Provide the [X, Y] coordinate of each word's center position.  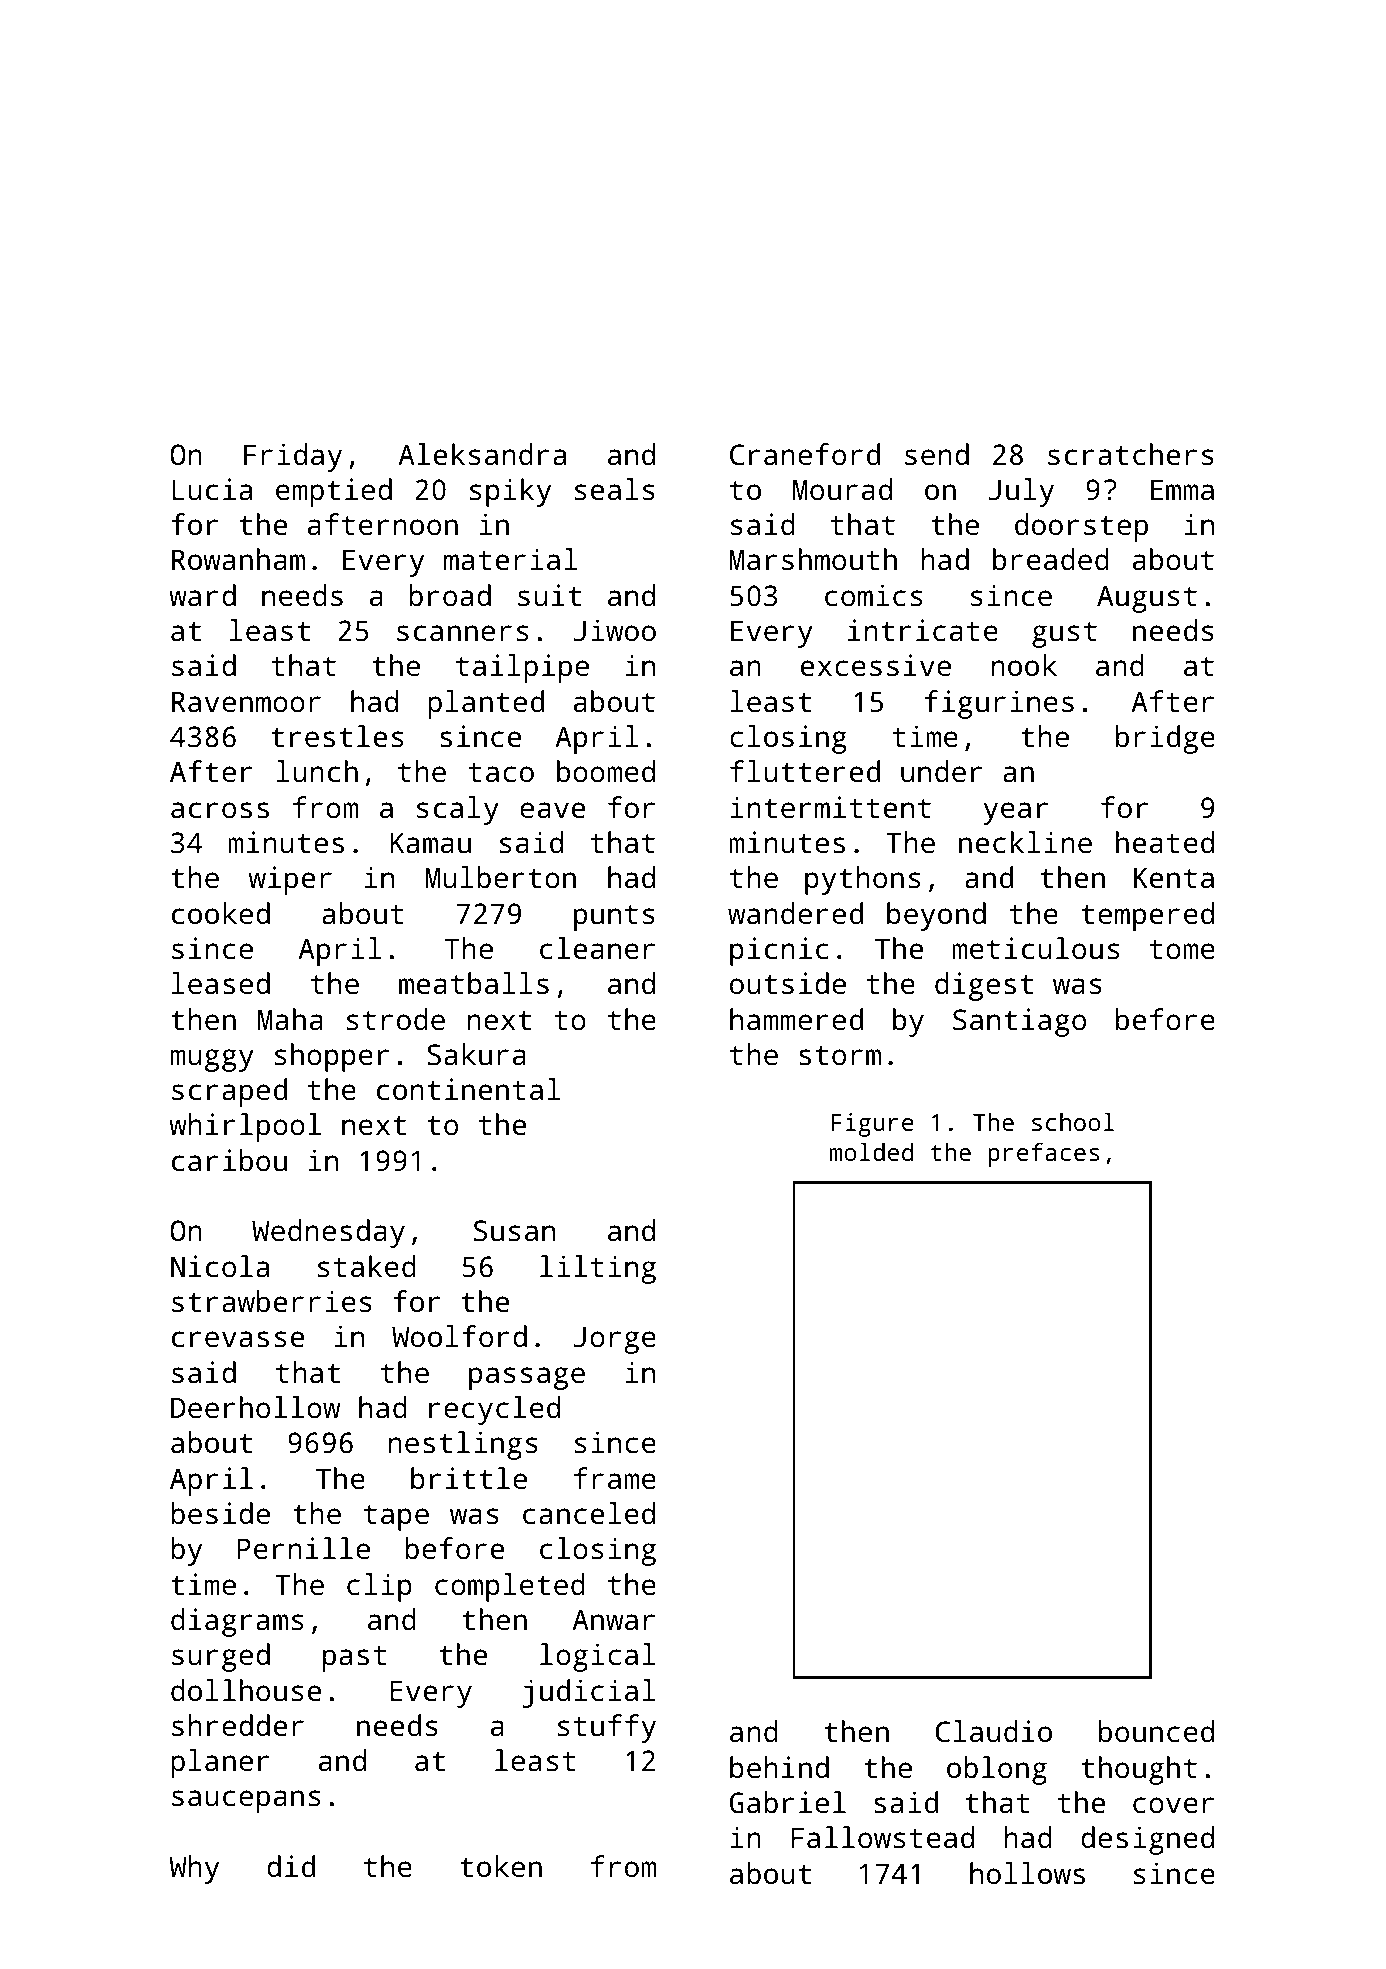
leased [221, 983]
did [291, 1866]
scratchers [1131, 454]
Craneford [805, 454]
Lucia [212, 489]
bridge [1165, 739]
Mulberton [501, 877]
